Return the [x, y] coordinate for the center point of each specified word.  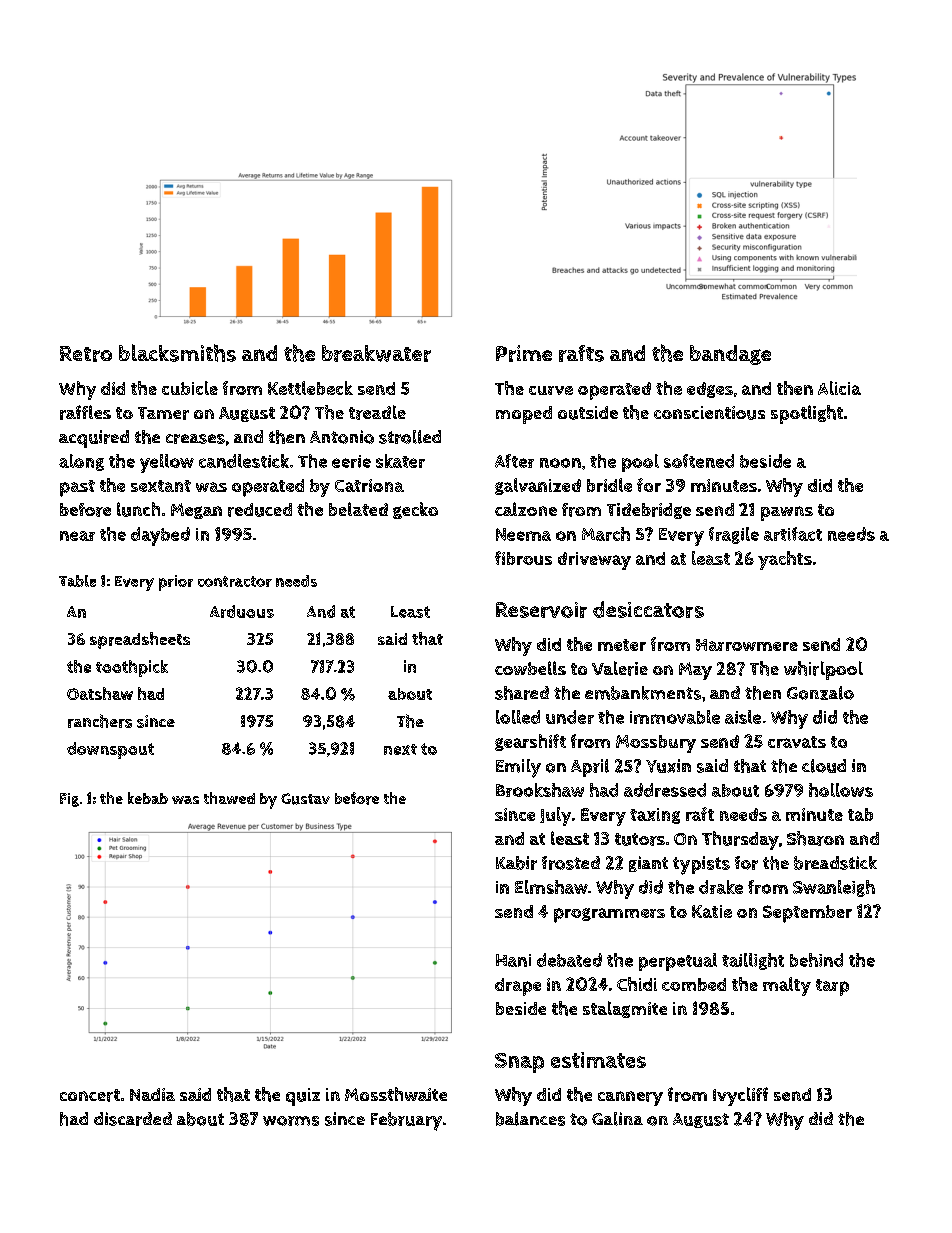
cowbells [530, 668]
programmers [609, 915]
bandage [730, 355]
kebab [148, 798]
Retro [86, 354]
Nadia [152, 1094]
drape [518, 987]
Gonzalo [820, 693]
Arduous [242, 611]
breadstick [835, 863]
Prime [524, 353]
